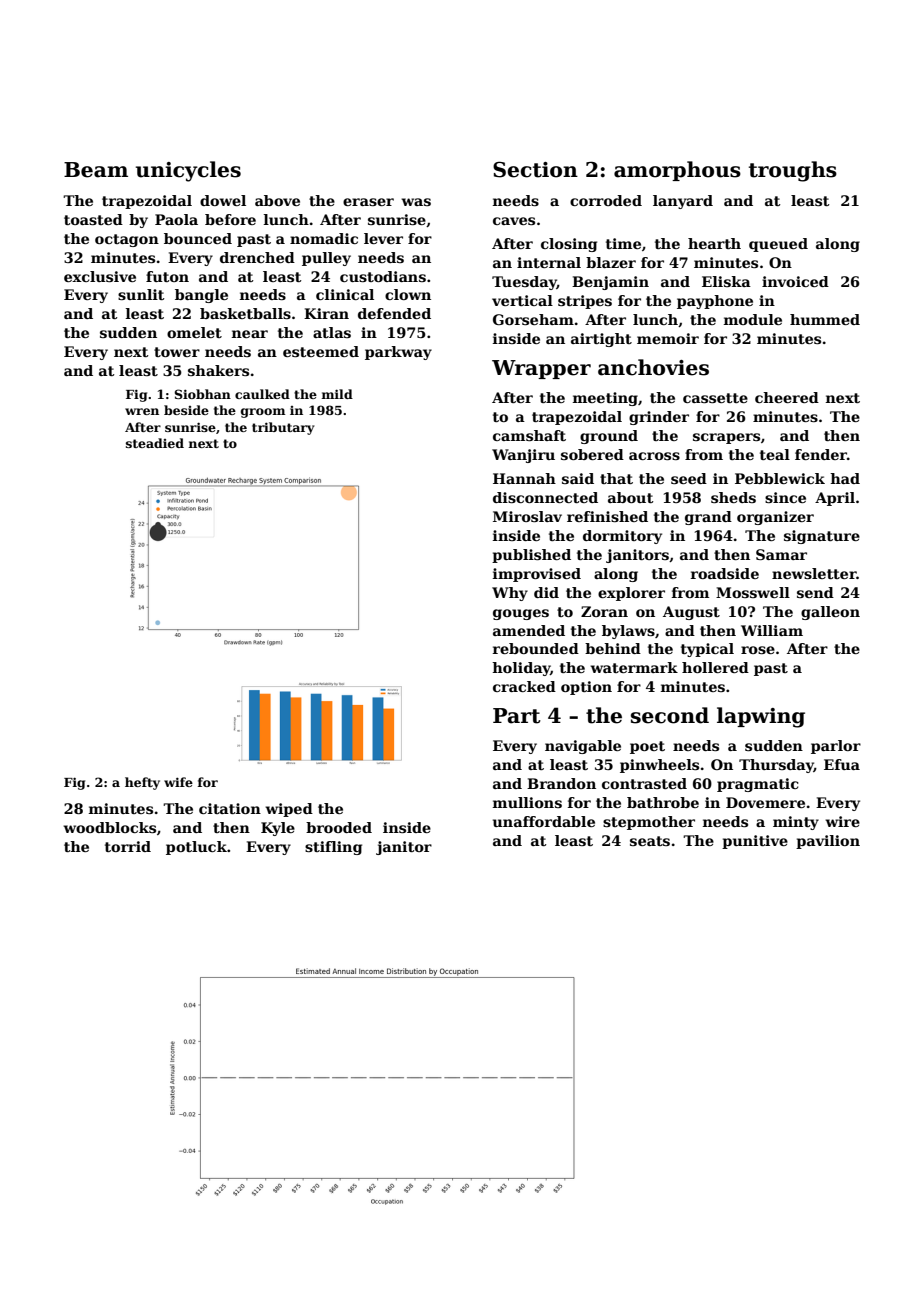 The width and height of the document is (924, 1311). I want to click on Paola, so click(176, 219).
